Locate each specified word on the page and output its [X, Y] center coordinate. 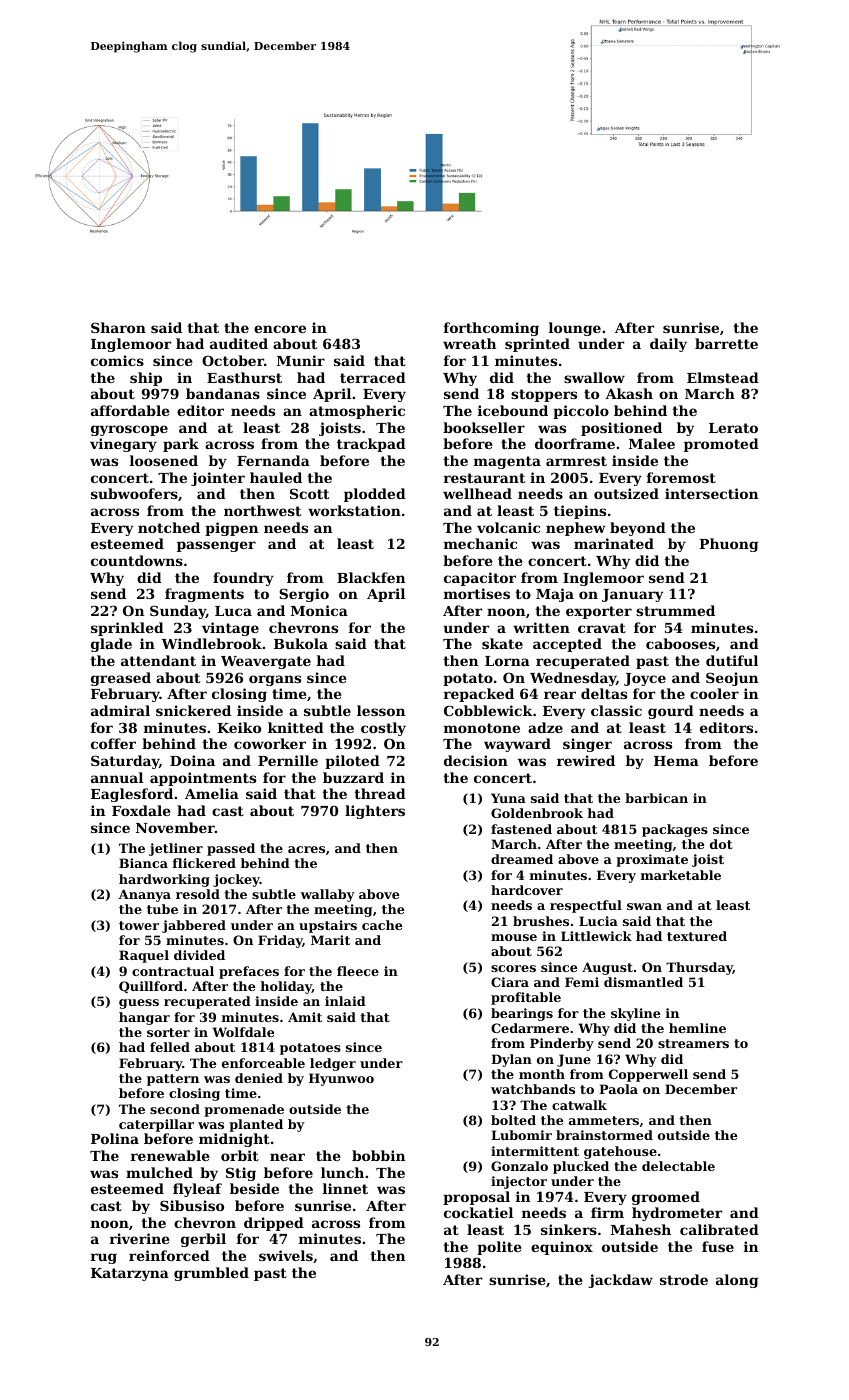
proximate [652, 860]
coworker [270, 743]
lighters [375, 812]
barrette [726, 343]
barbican [656, 798]
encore [280, 329]
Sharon [118, 327]
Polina [115, 1138]
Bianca [143, 863]
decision [476, 760]
